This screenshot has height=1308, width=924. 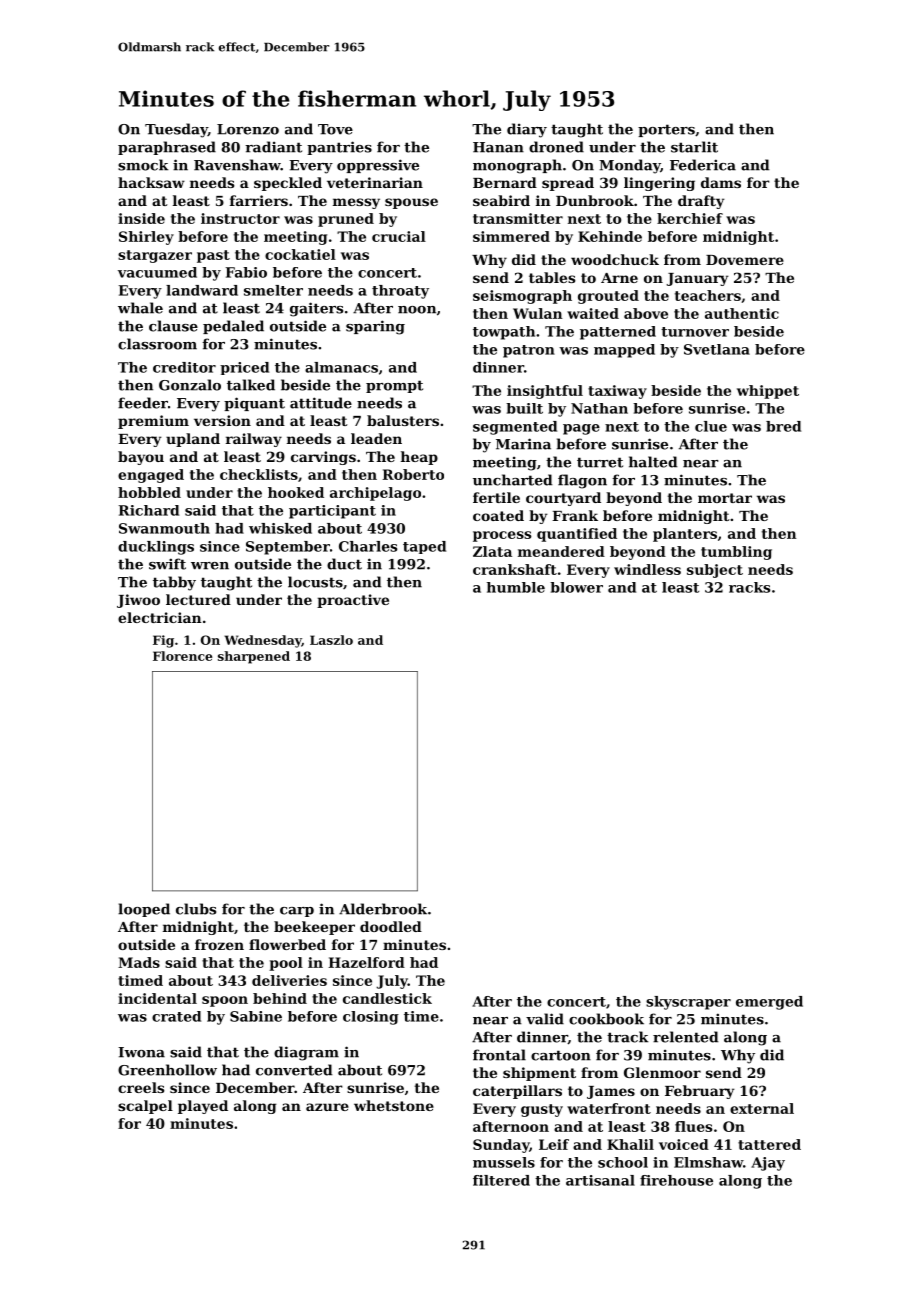 I want to click on throaty, so click(x=400, y=292).
